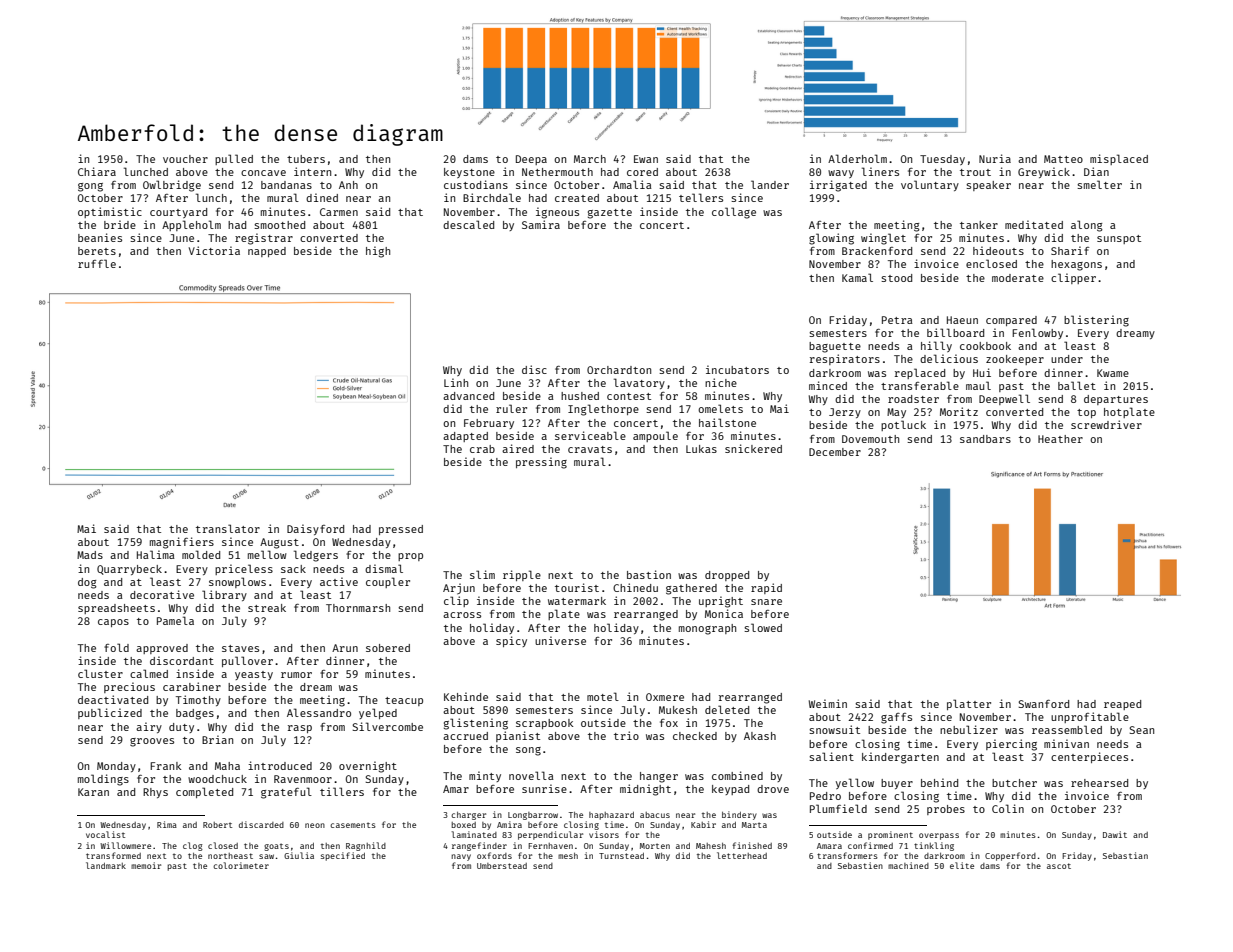  Describe the element at coordinates (254, 675) in the image. I see `yeasty` at that location.
